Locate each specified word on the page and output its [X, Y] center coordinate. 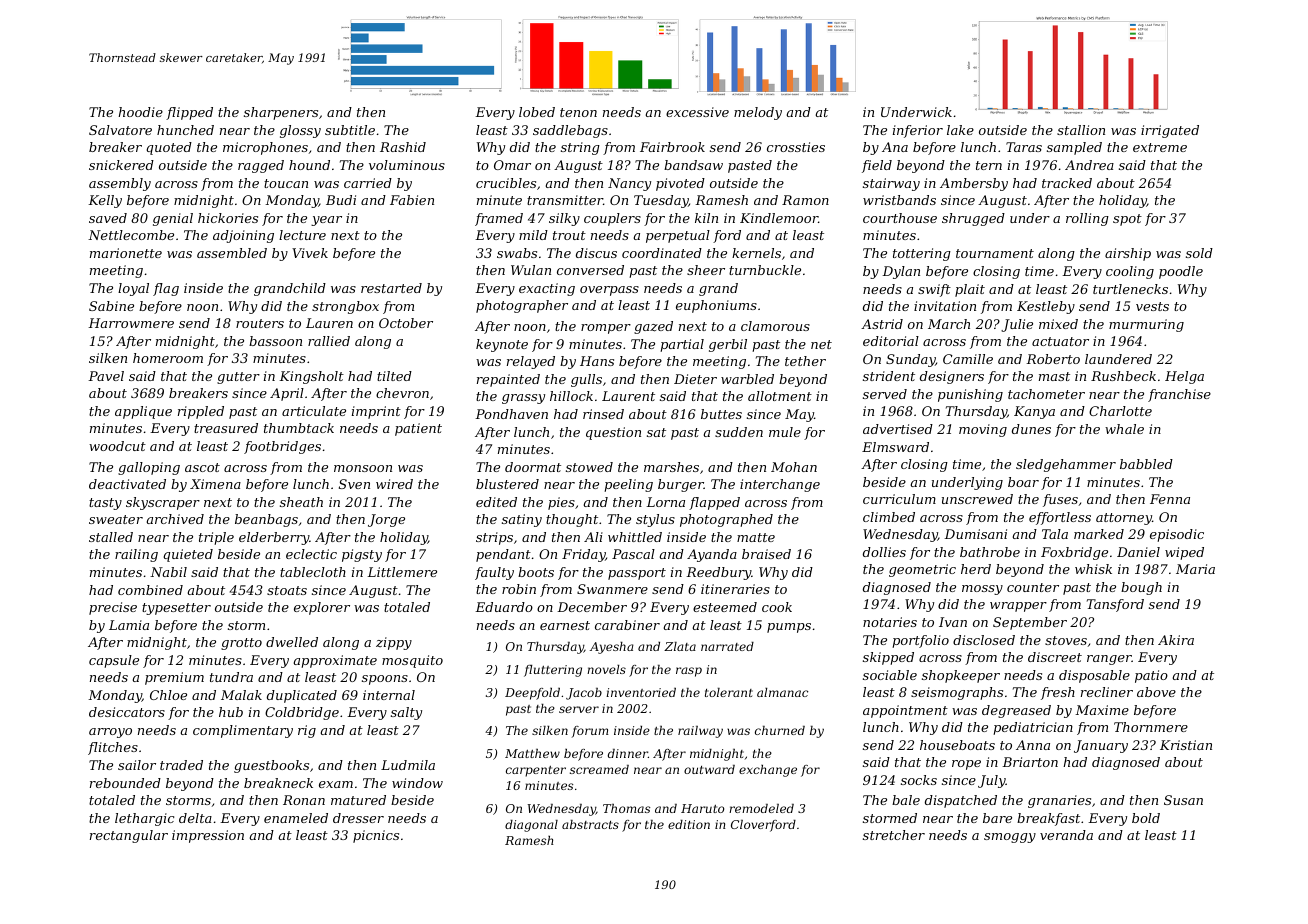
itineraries [735, 589]
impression [208, 836]
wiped [1184, 553]
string [580, 148]
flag [166, 289]
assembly [120, 184]
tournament [995, 253]
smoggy [1010, 838]
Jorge [386, 520]
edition [689, 824]
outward [709, 769]
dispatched [961, 801]
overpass [609, 291]
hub [231, 712]
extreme [1160, 147]
